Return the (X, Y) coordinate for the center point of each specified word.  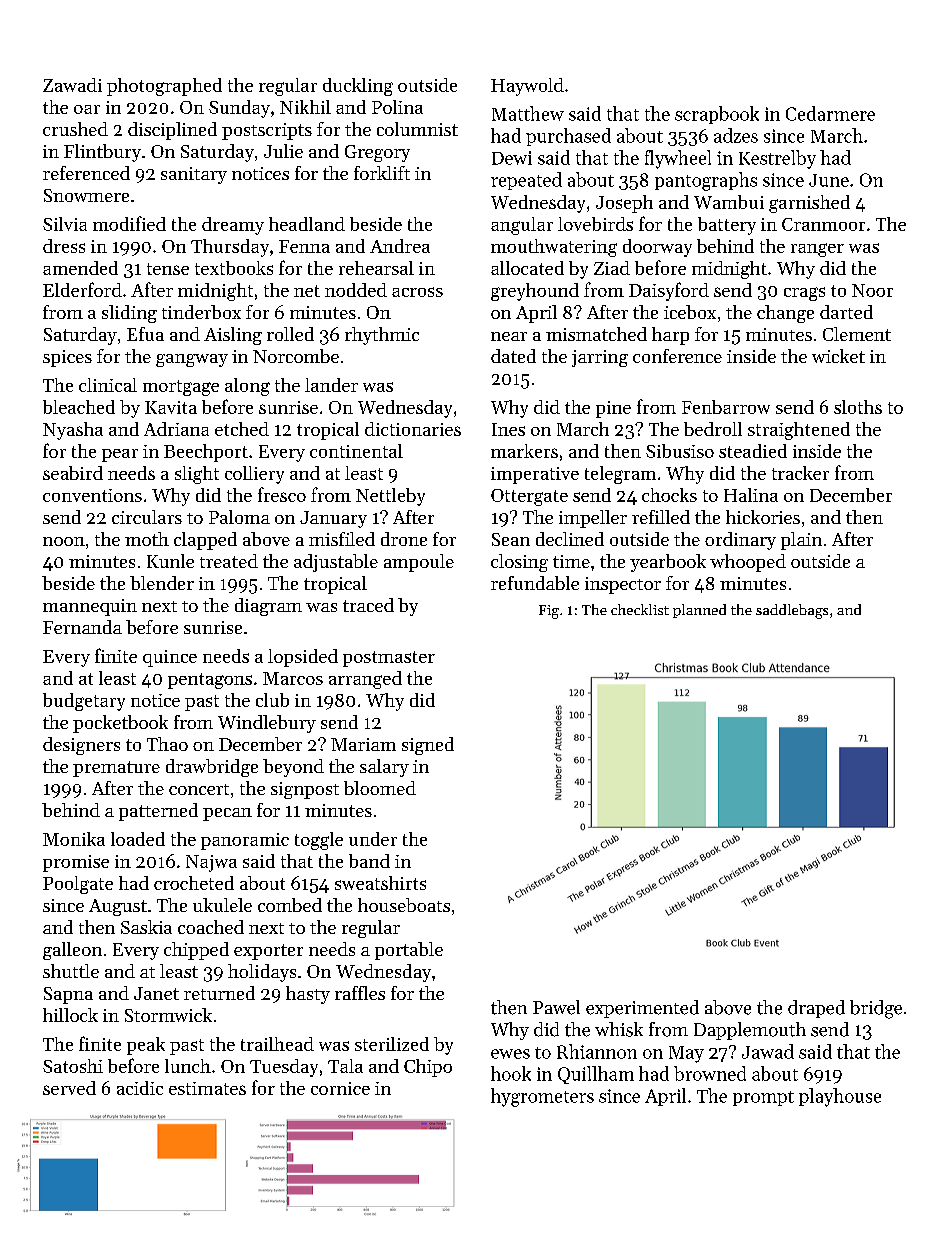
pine (613, 409)
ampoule (419, 563)
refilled (661, 517)
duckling (358, 87)
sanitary (194, 175)
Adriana (176, 429)
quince (170, 658)
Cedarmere (830, 113)
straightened (799, 431)
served (69, 1088)
